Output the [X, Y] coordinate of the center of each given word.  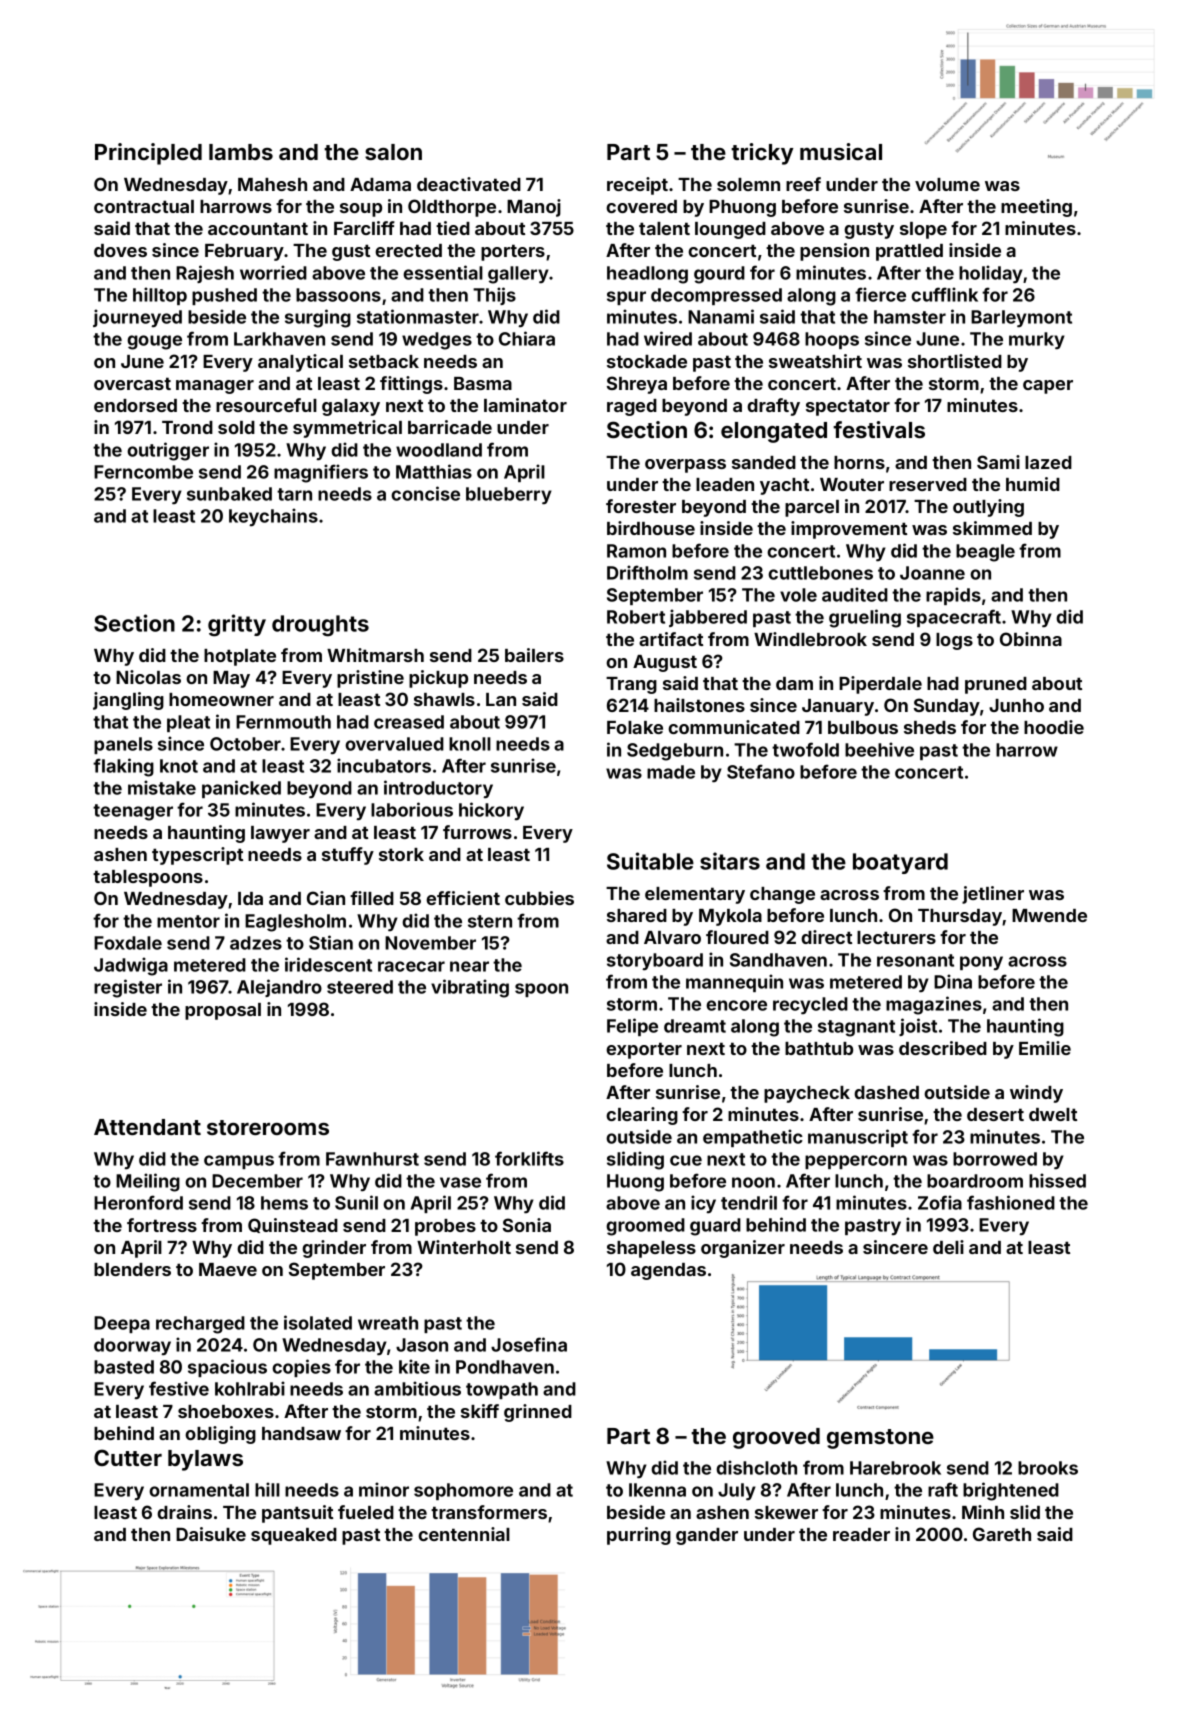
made [671, 772]
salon [393, 152]
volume [947, 184]
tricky [762, 154]
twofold [805, 749]
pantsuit [297, 1514]
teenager [133, 812]
